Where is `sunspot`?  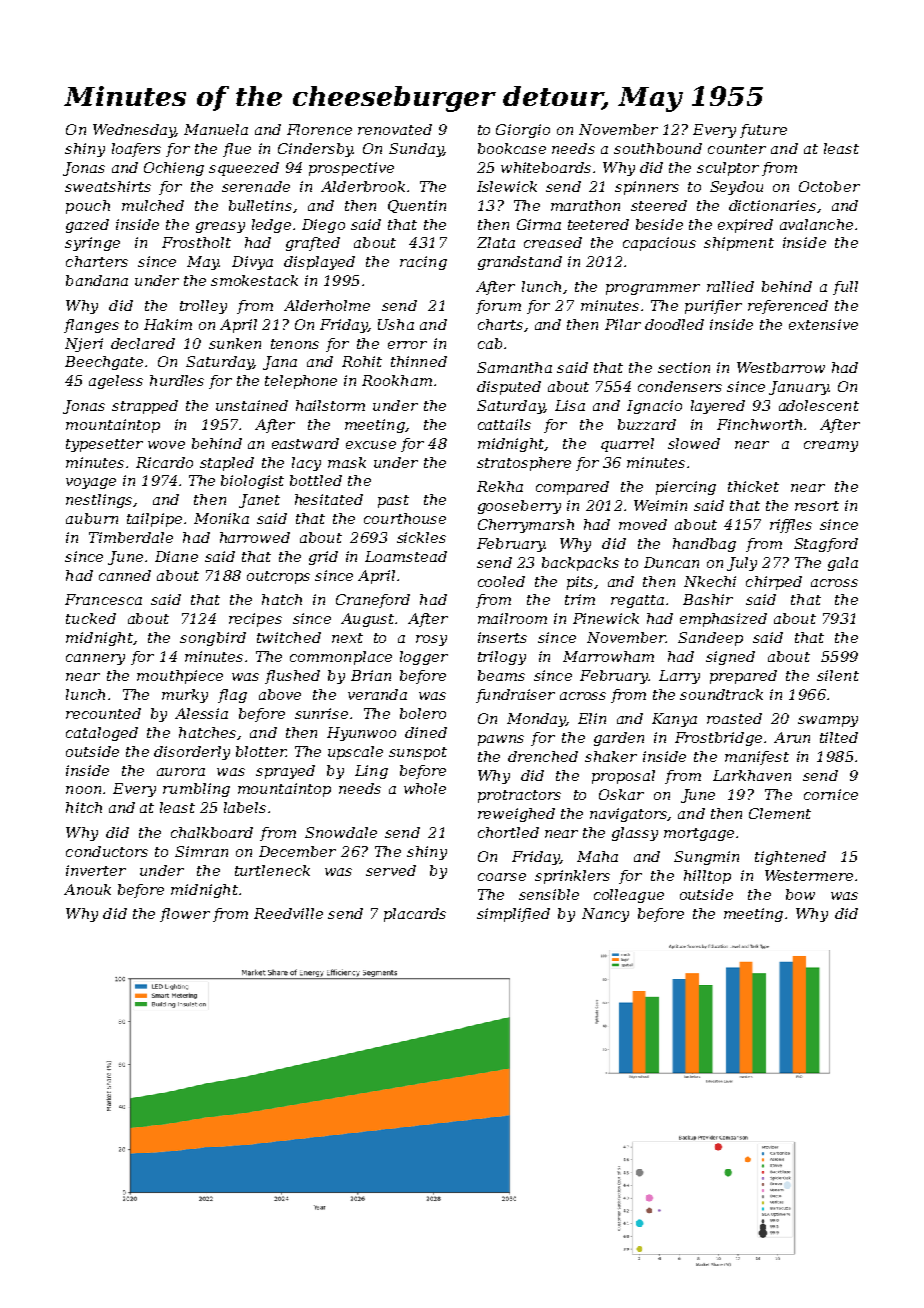
sunspot is located at coordinates (418, 753).
